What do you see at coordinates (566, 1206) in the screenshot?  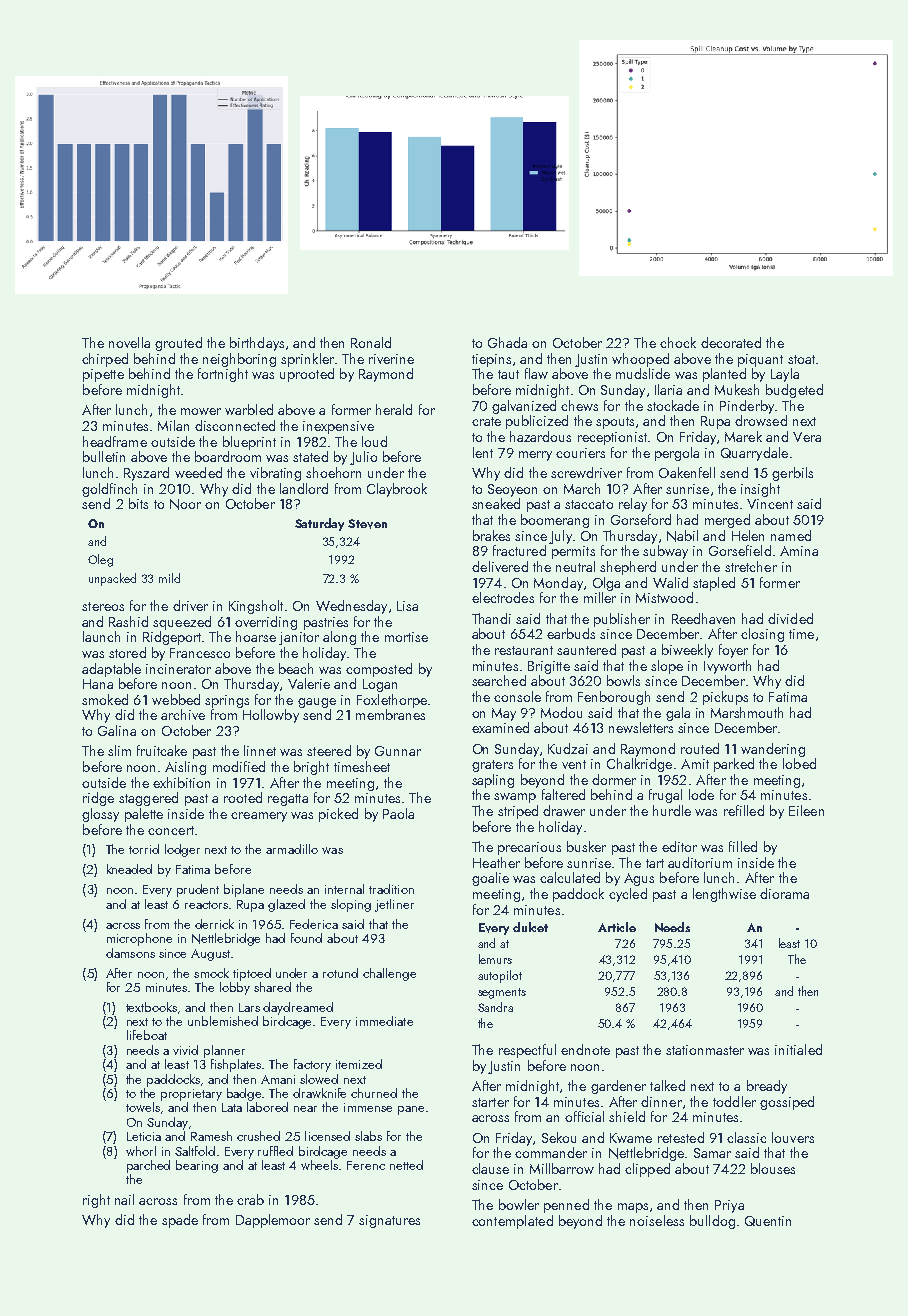 I see `penned` at bounding box center [566, 1206].
